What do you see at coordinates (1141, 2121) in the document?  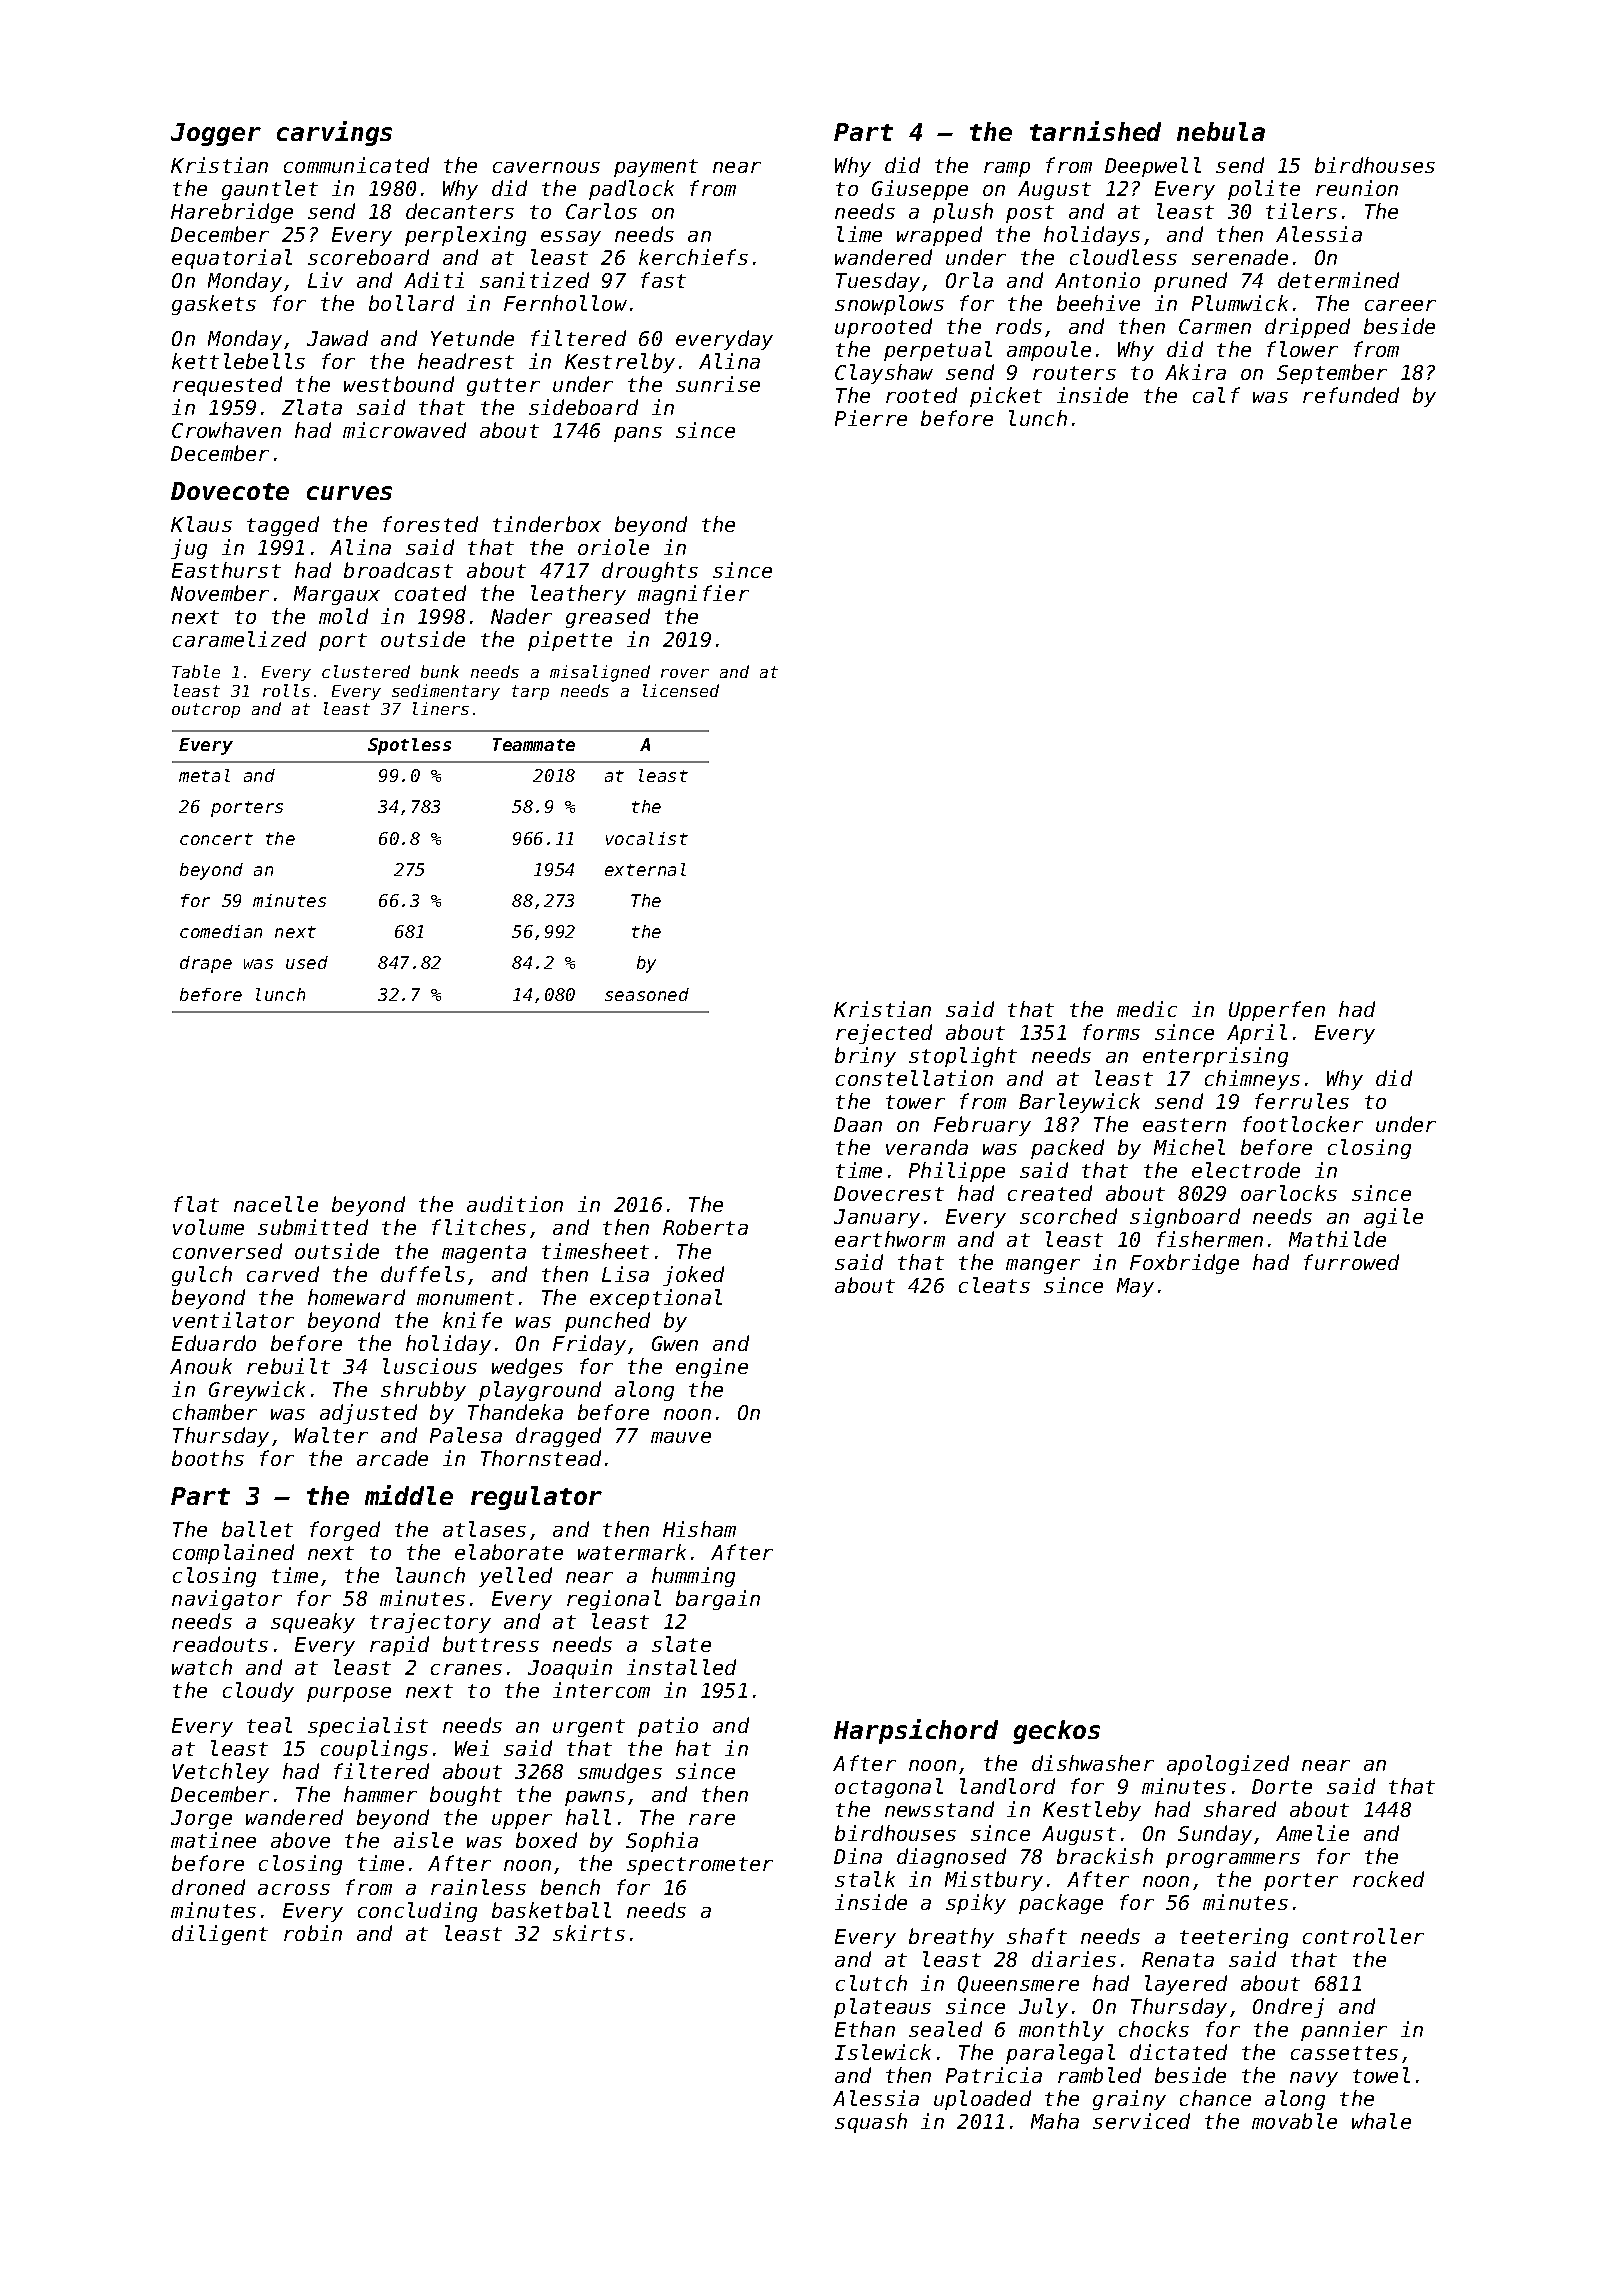 I see `serviced` at bounding box center [1141, 2121].
